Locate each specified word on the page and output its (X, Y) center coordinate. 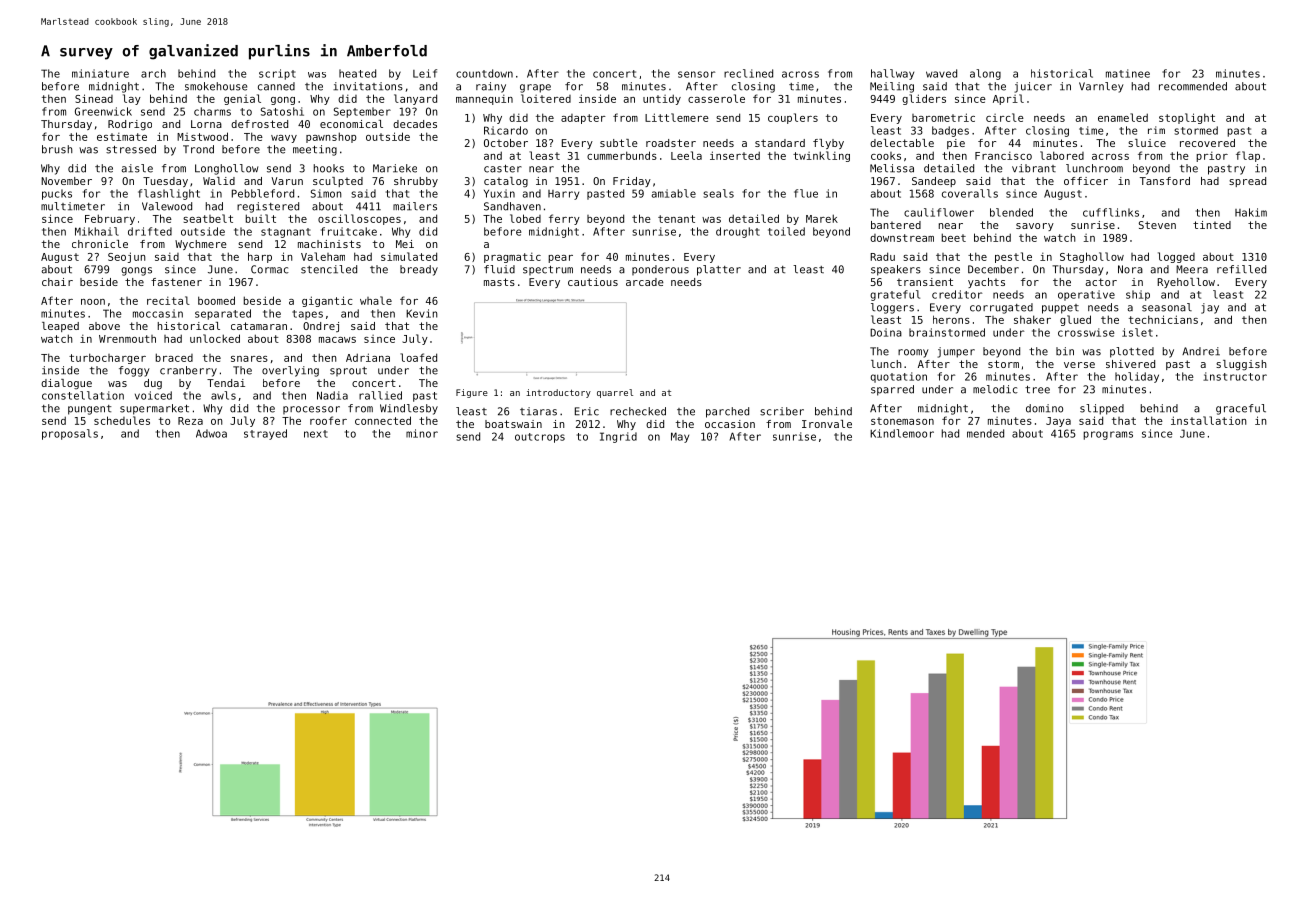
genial (242, 99)
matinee (1128, 73)
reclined (748, 73)
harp (260, 257)
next (316, 434)
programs (1108, 435)
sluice (1147, 143)
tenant (676, 219)
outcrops (540, 438)
